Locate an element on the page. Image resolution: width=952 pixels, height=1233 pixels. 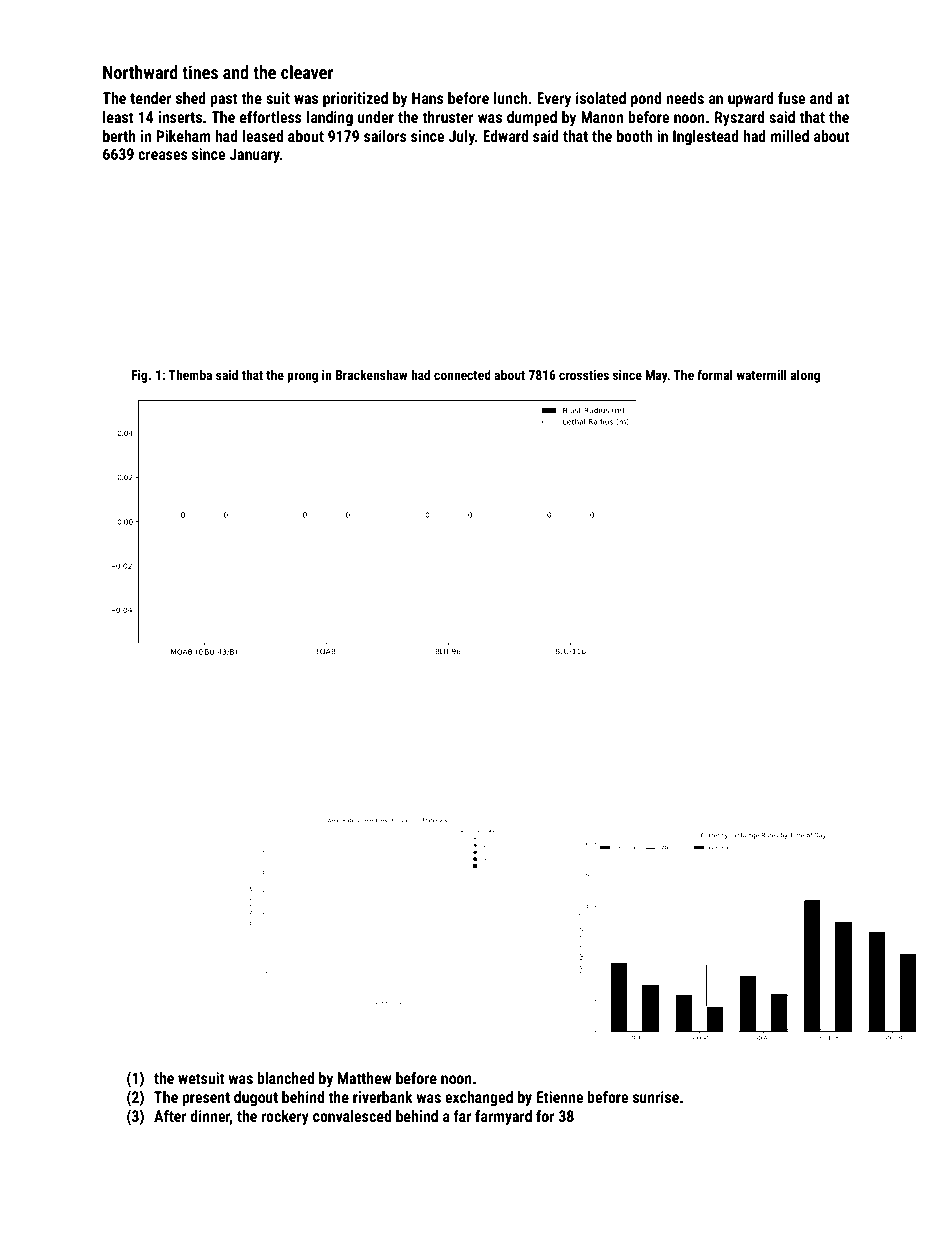
crossties is located at coordinates (584, 375).
